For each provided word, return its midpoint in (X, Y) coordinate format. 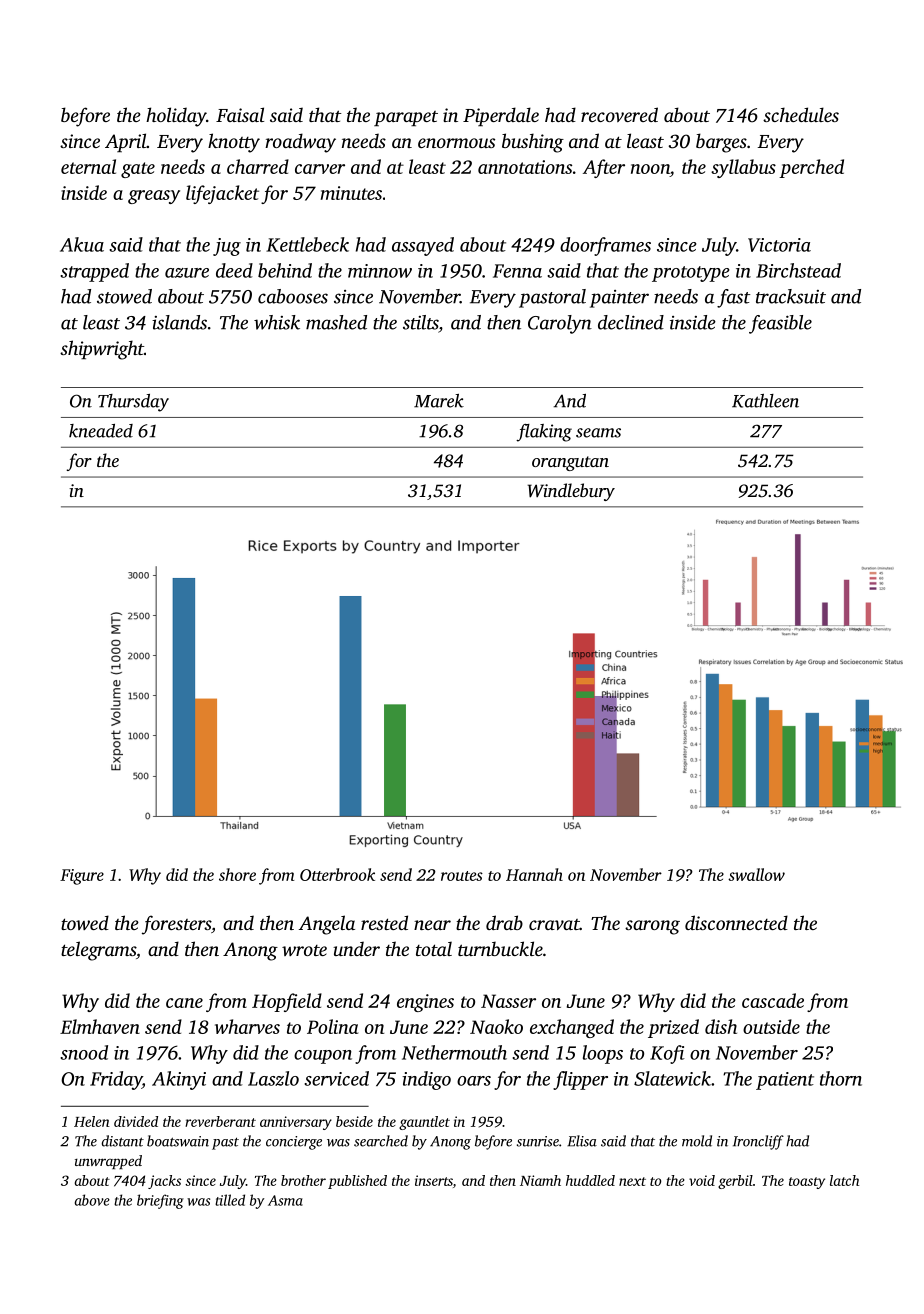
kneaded (101, 431)
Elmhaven (100, 1026)
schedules (801, 114)
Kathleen (765, 401)
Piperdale (501, 116)
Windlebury (571, 492)
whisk (277, 322)
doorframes (605, 246)
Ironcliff (758, 1142)
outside (771, 1026)
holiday (176, 117)
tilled (230, 1200)
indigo (426, 1080)
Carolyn (560, 324)
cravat (554, 924)
